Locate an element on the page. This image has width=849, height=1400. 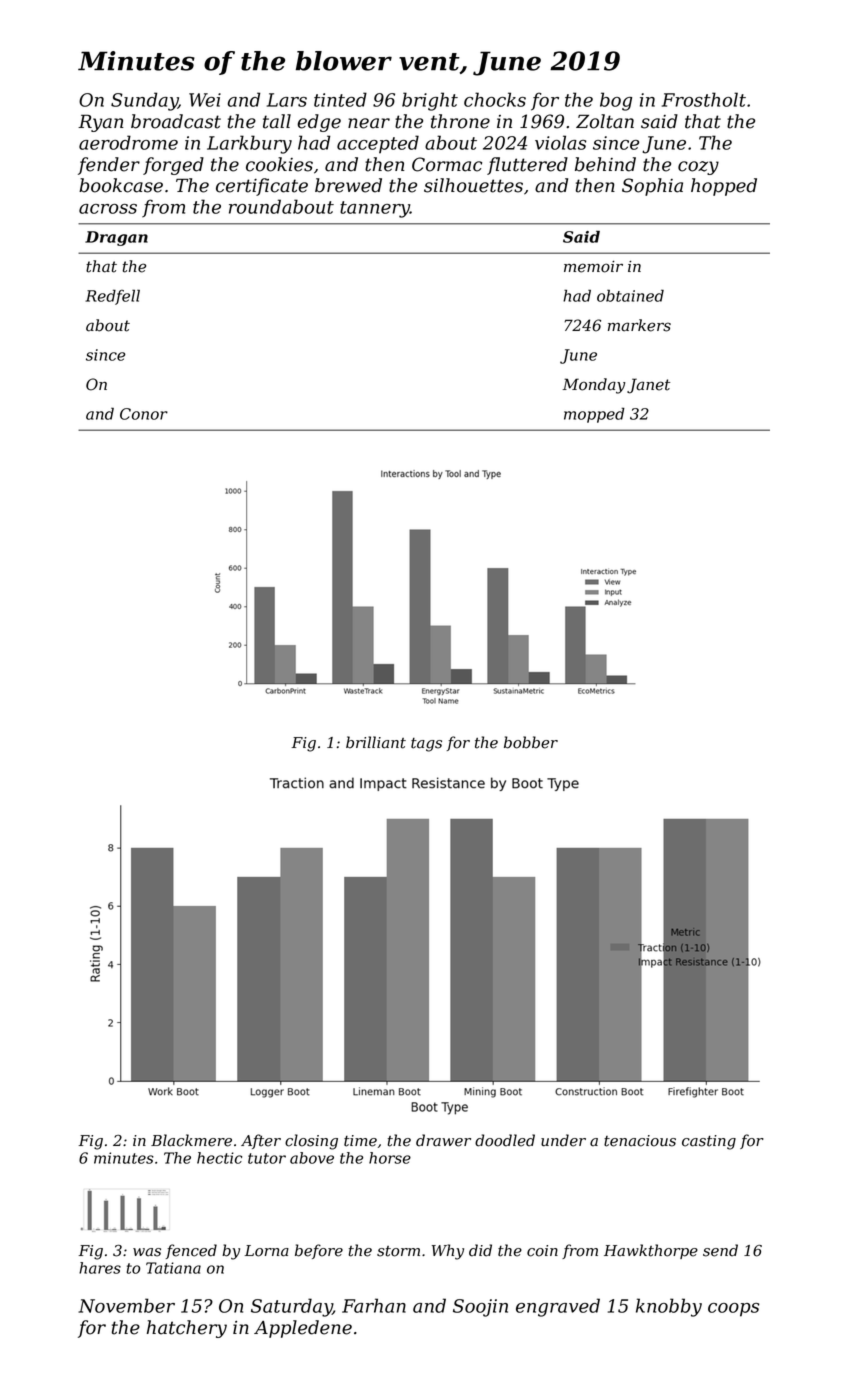
send is located at coordinates (720, 1250).
